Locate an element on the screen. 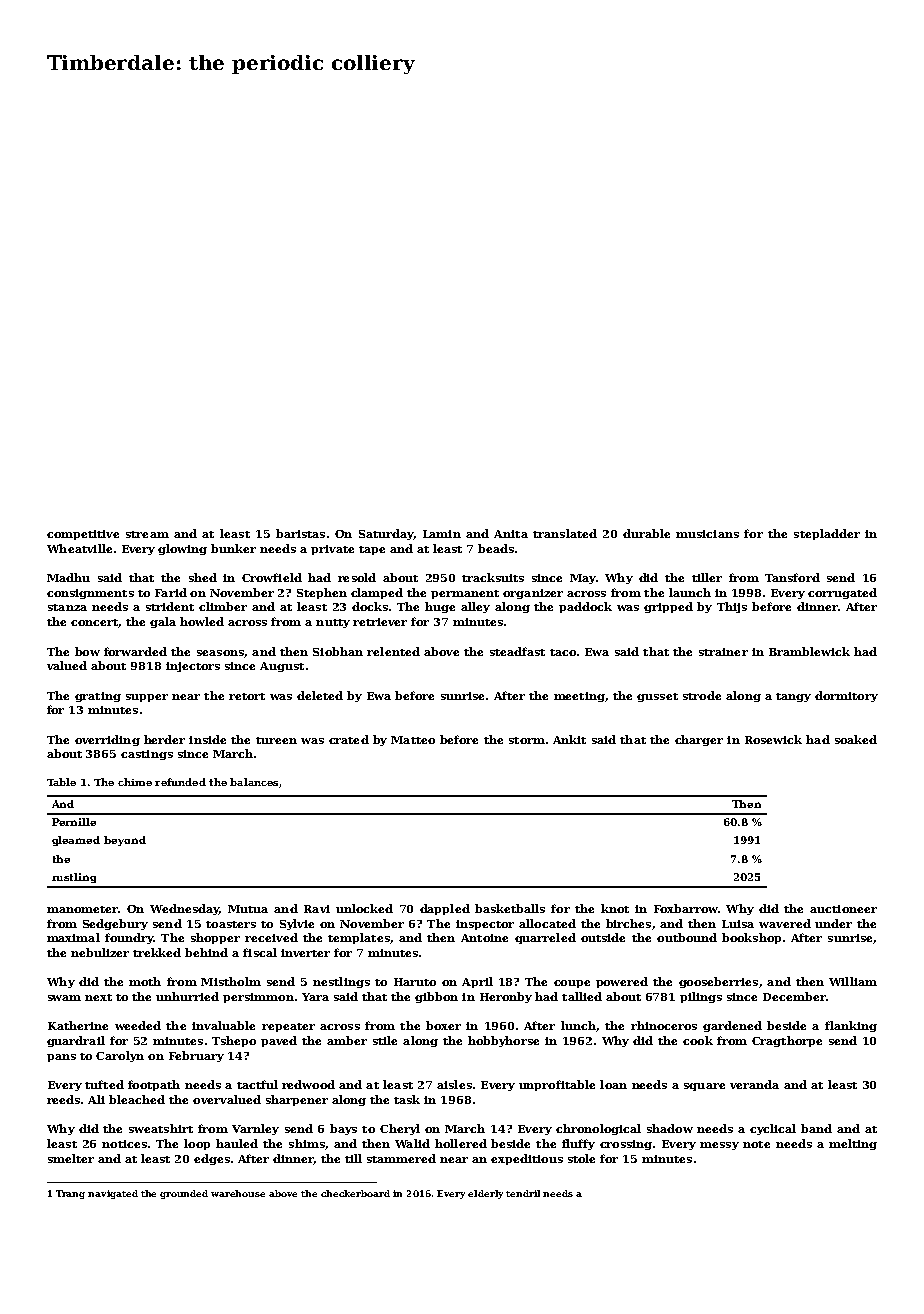  refunded is located at coordinates (180, 782).
